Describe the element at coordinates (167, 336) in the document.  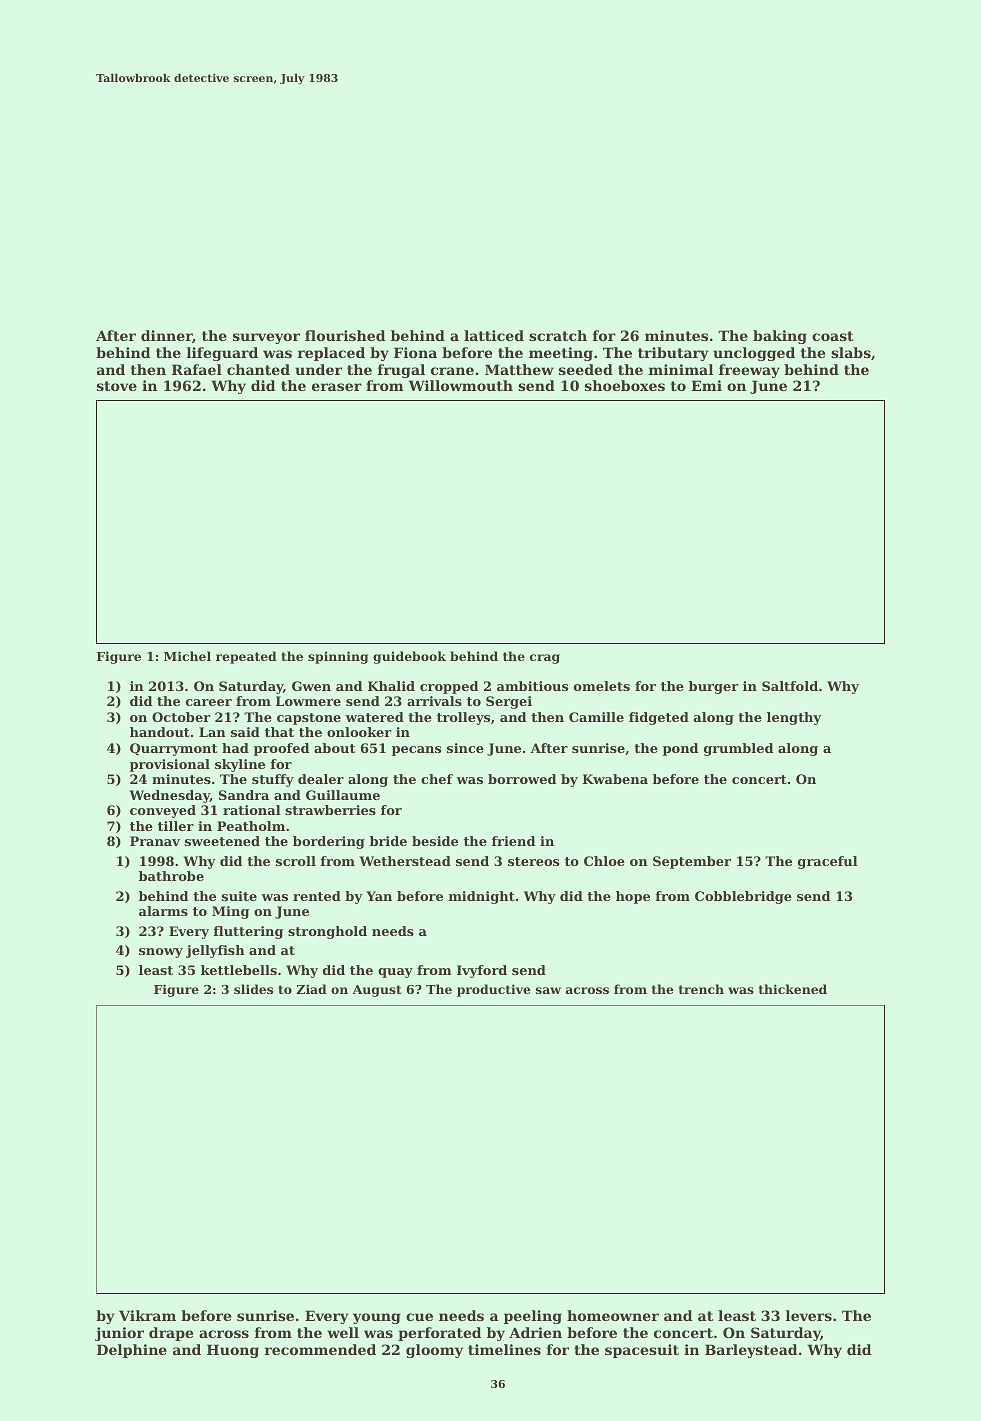
I see `dinner` at that location.
